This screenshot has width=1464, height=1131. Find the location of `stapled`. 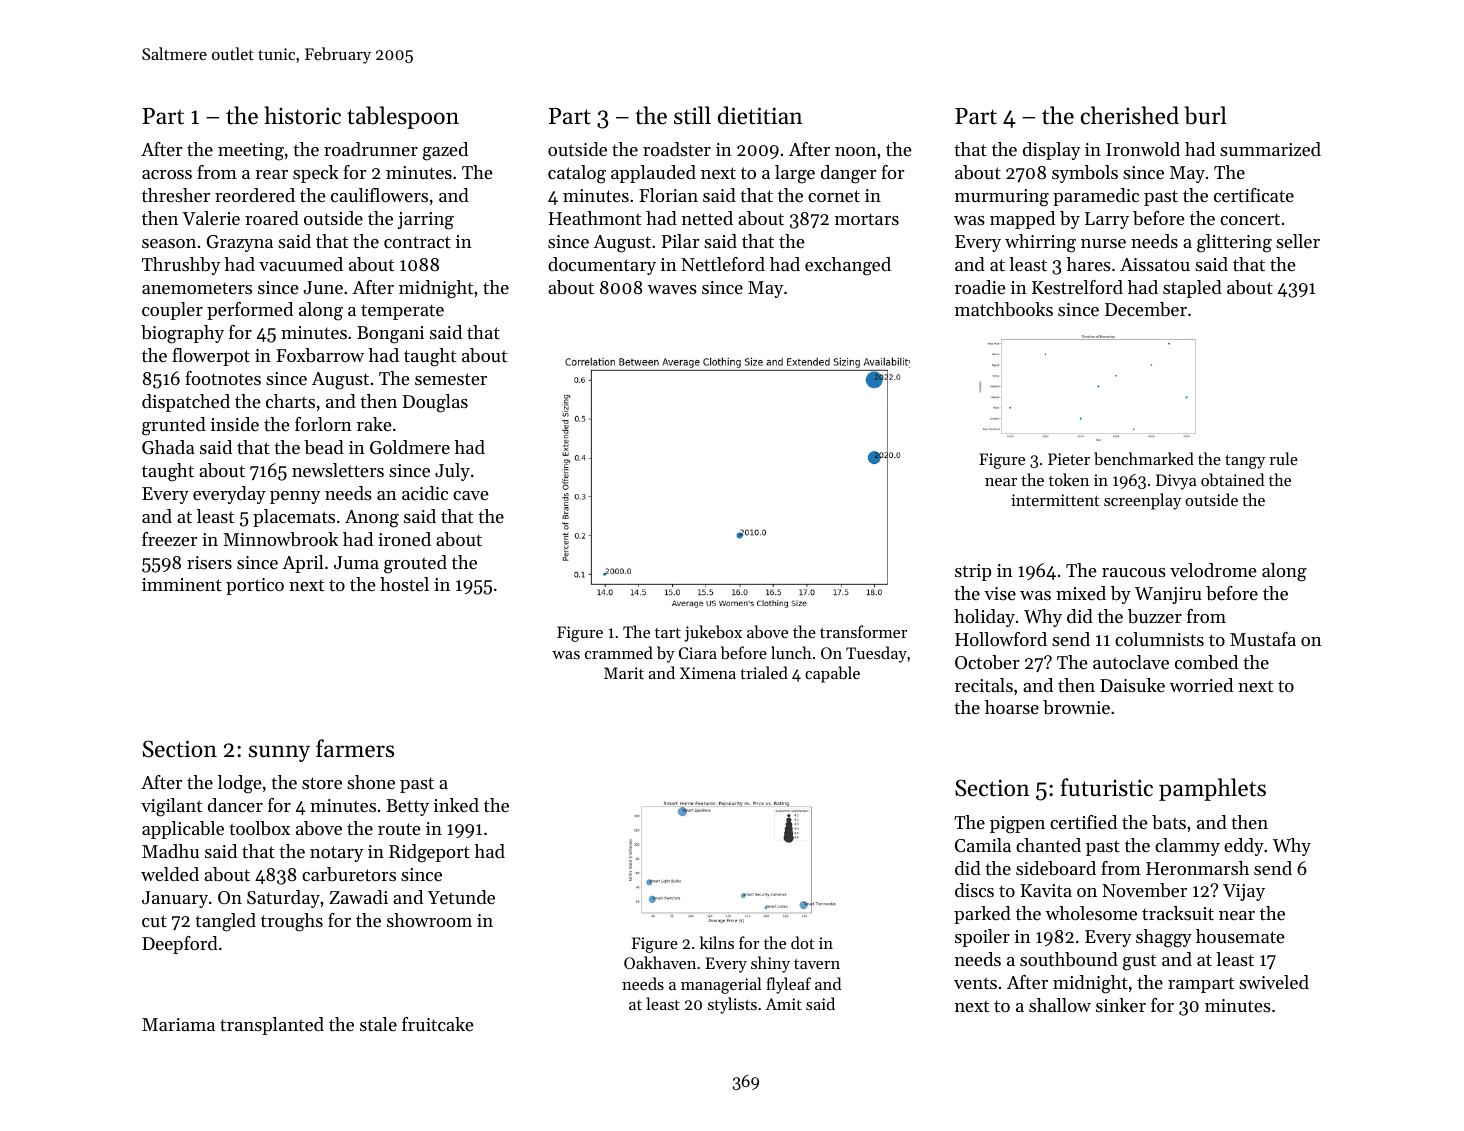

stapled is located at coordinates (1192, 289).
